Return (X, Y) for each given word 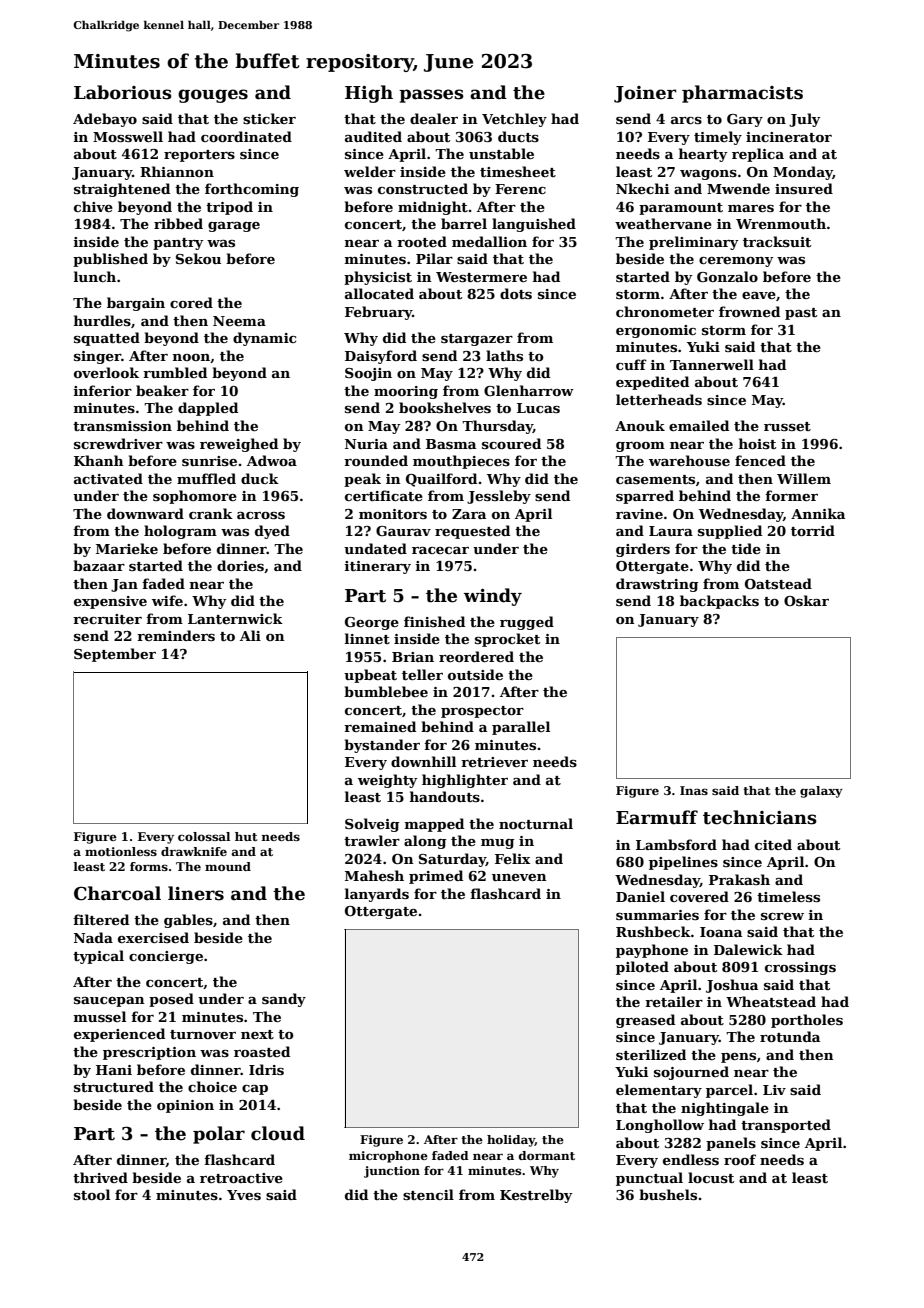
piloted (642, 968)
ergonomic (656, 331)
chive (93, 206)
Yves (244, 1195)
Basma (451, 444)
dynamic (264, 339)
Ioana (721, 932)
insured (804, 188)
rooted (422, 241)
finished (434, 621)
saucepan (109, 1002)
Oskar (806, 600)
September (115, 655)
